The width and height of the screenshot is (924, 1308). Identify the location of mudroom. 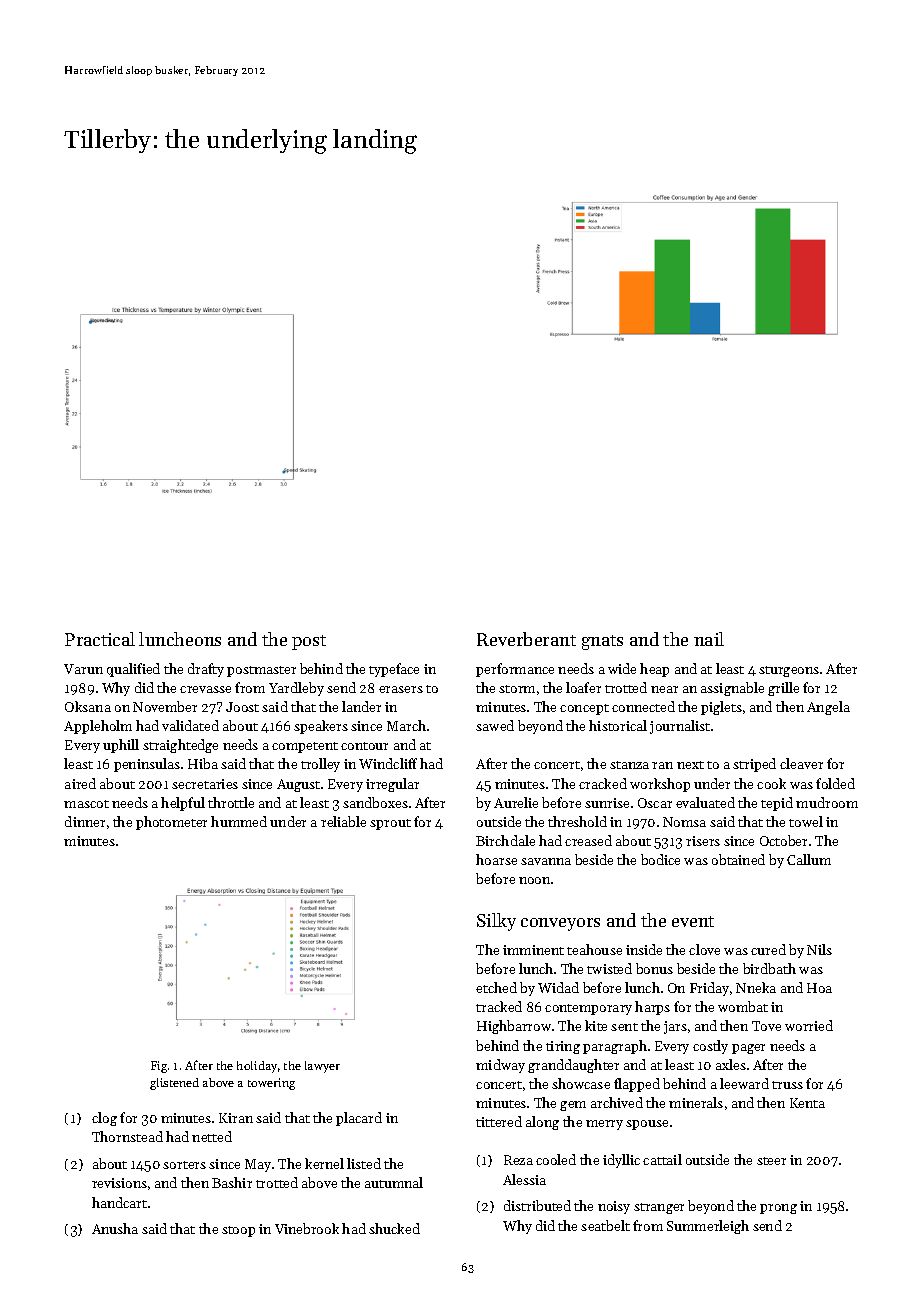
(827, 802).
